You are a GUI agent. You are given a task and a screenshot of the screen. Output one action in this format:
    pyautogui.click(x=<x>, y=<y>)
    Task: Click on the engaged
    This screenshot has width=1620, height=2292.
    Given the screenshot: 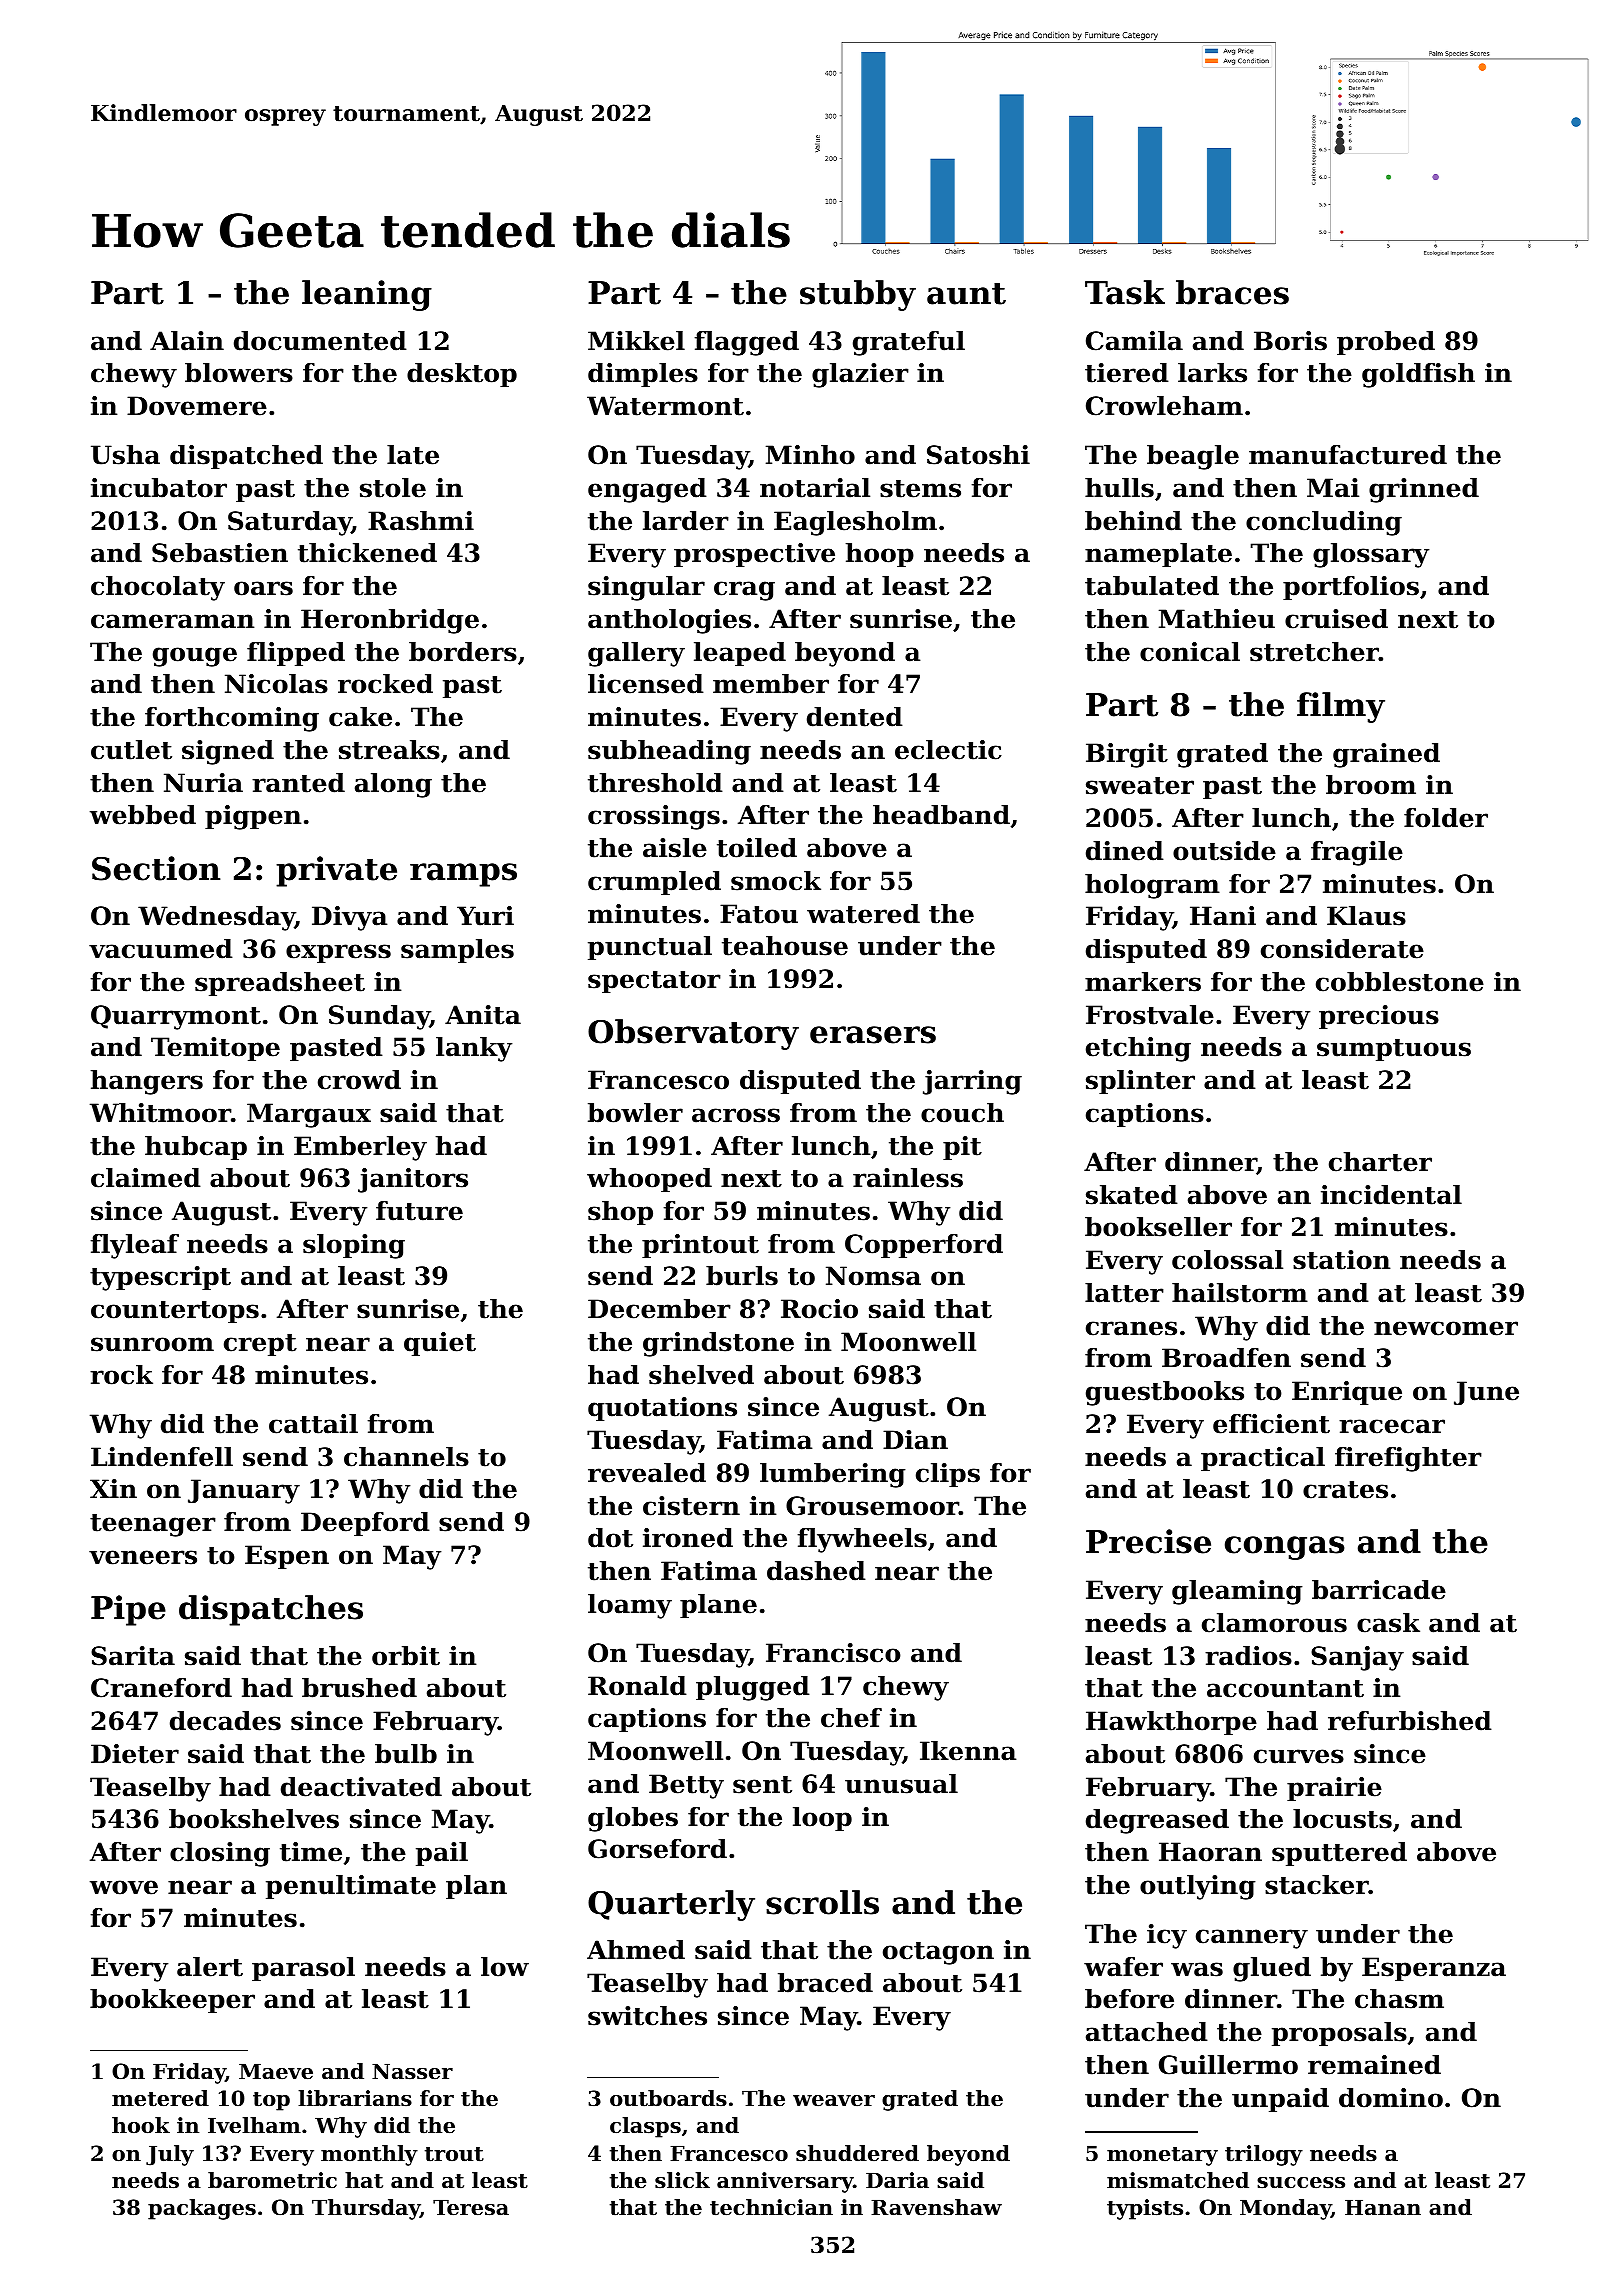 What is the action you would take?
    pyautogui.click(x=647, y=490)
